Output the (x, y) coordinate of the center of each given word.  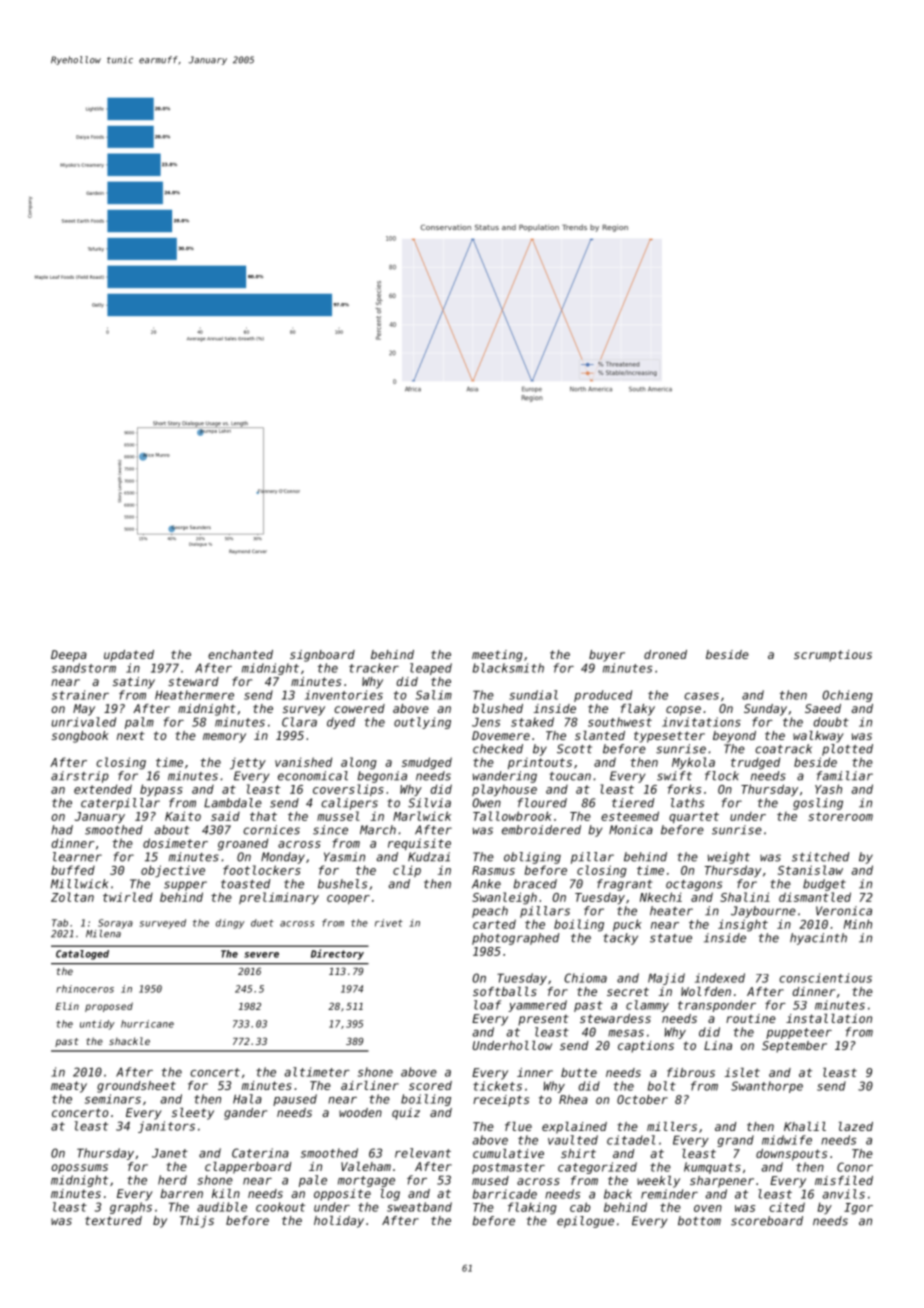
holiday (339, 1222)
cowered (359, 708)
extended (103, 789)
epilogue (585, 1222)
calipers (349, 804)
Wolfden (706, 991)
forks (684, 789)
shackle (129, 1041)
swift (674, 776)
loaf (487, 1005)
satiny (134, 683)
